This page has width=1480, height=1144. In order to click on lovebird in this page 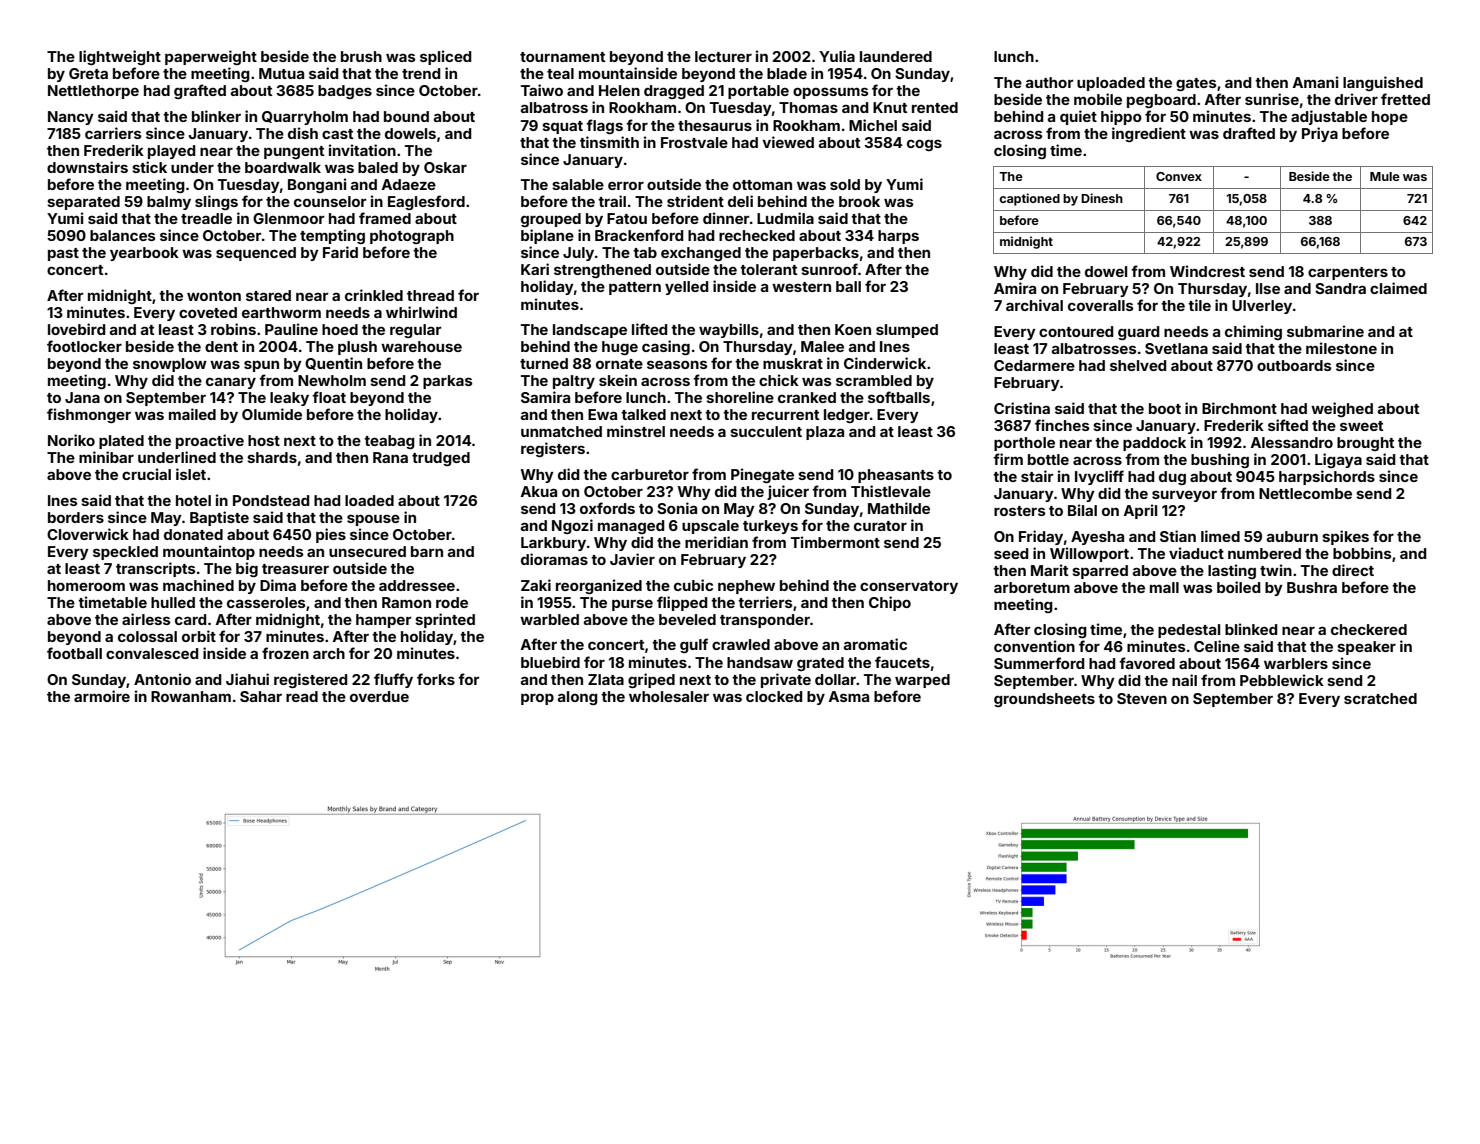, I will do `click(77, 329)`.
